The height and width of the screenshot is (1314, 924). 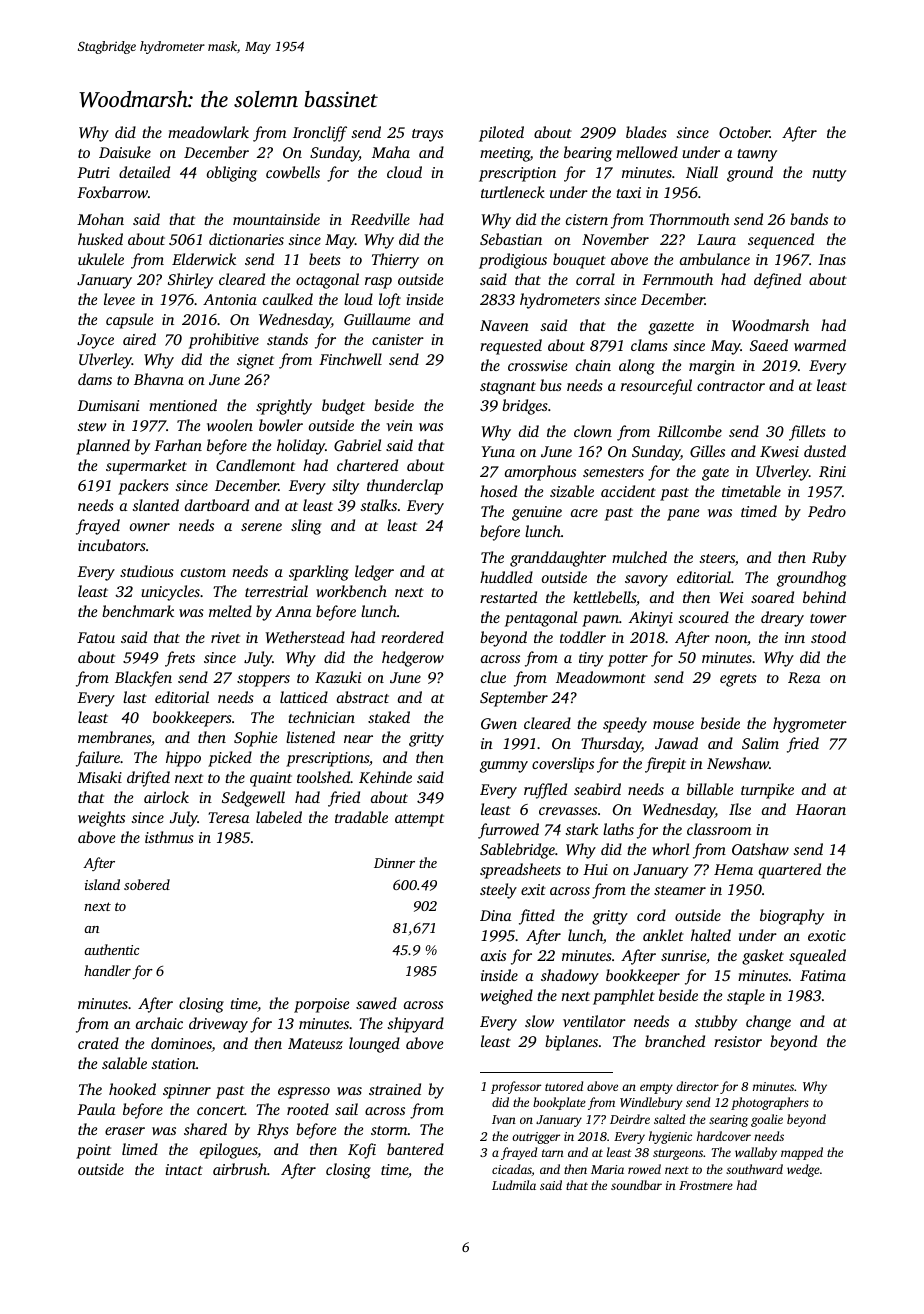 I want to click on bands, so click(x=809, y=219).
